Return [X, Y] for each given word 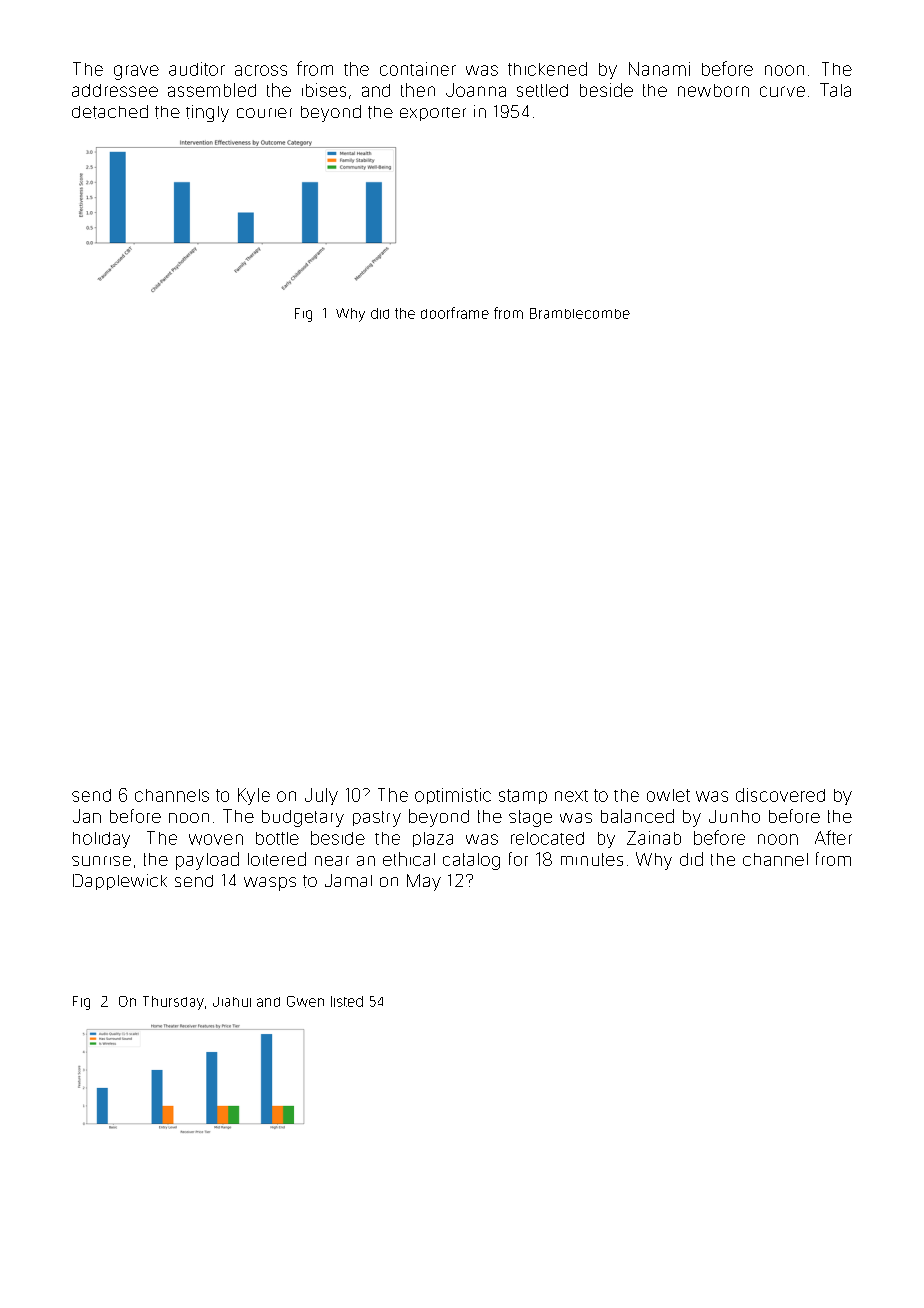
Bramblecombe [580, 313]
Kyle [254, 796]
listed [347, 1001]
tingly [207, 113]
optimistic [453, 796]
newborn [713, 90]
